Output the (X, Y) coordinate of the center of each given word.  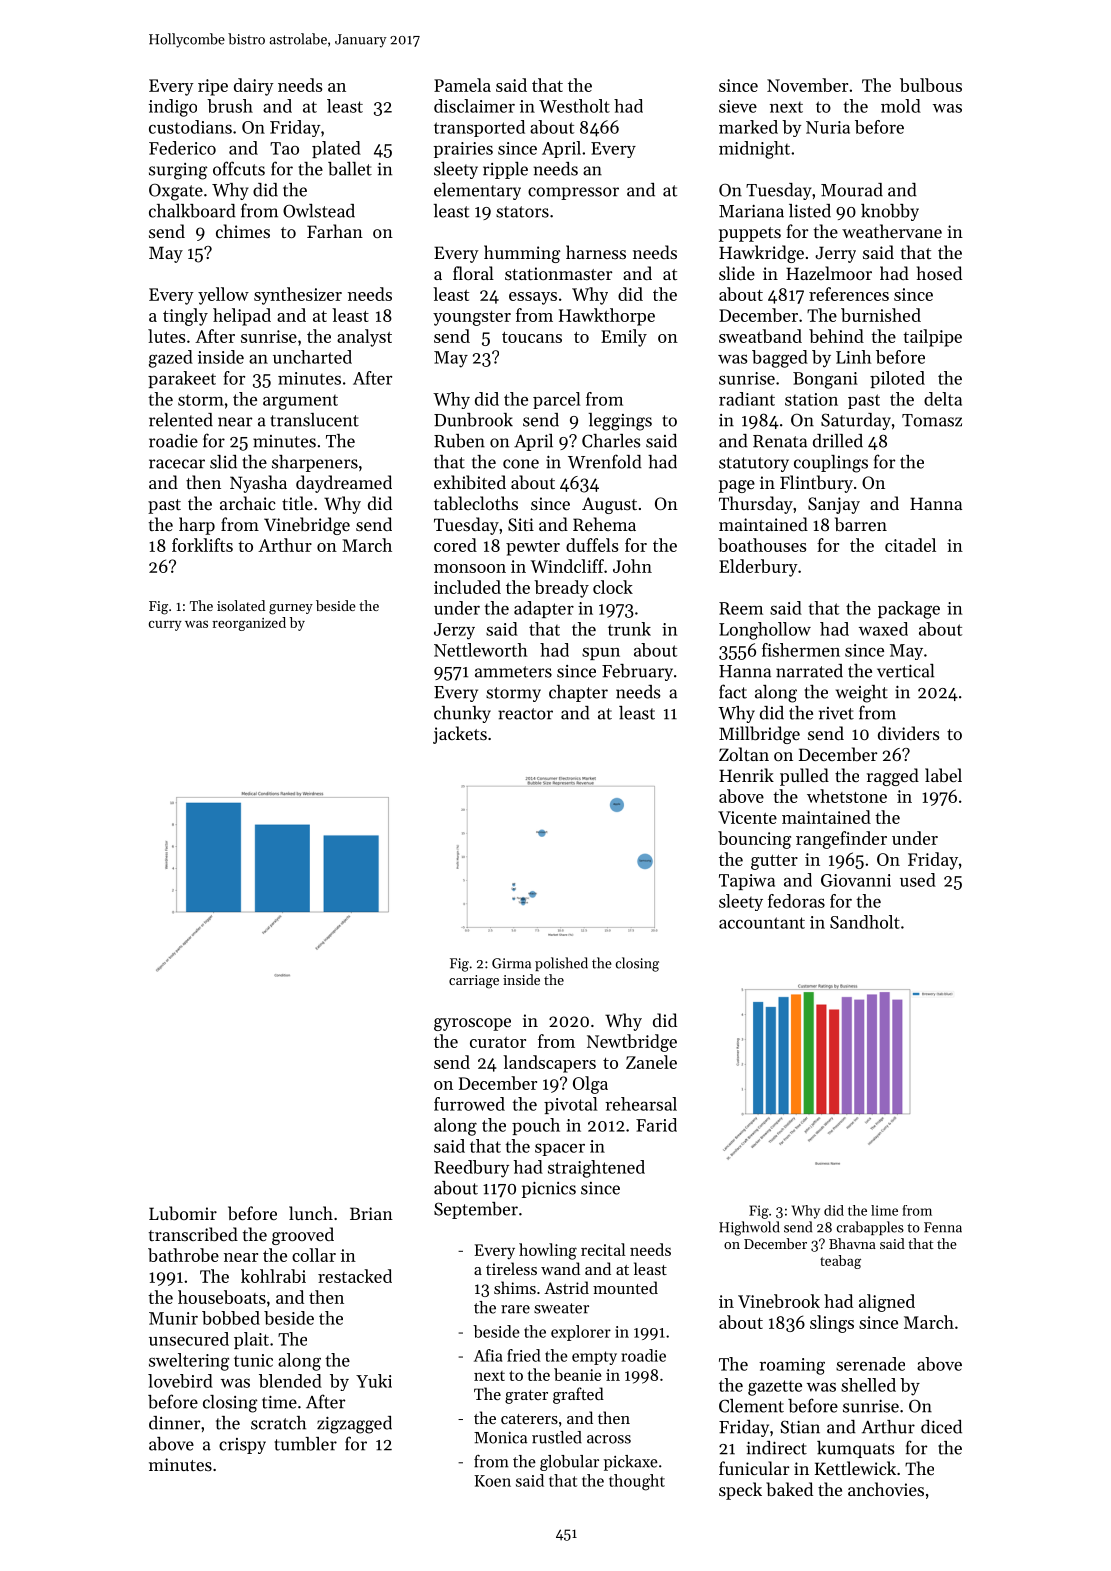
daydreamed (344, 484)
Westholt (574, 106)
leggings (620, 422)
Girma (511, 963)
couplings (831, 464)
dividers (909, 733)
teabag (840, 1262)
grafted (578, 1395)
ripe (213, 87)
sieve (738, 106)
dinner (175, 1423)
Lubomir (183, 1213)
